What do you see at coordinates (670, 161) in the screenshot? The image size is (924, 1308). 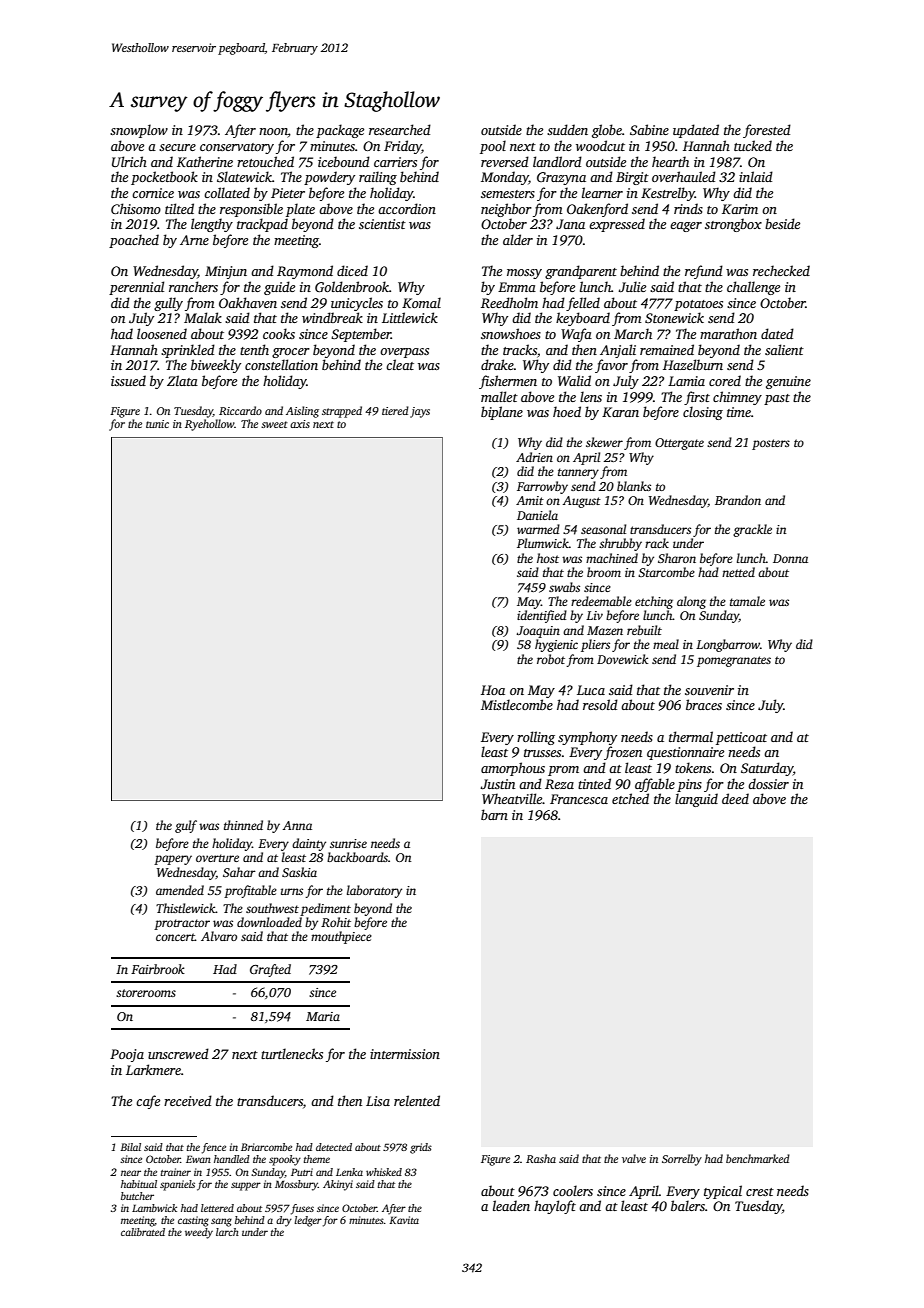 I see `hearth` at bounding box center [670, 161].
